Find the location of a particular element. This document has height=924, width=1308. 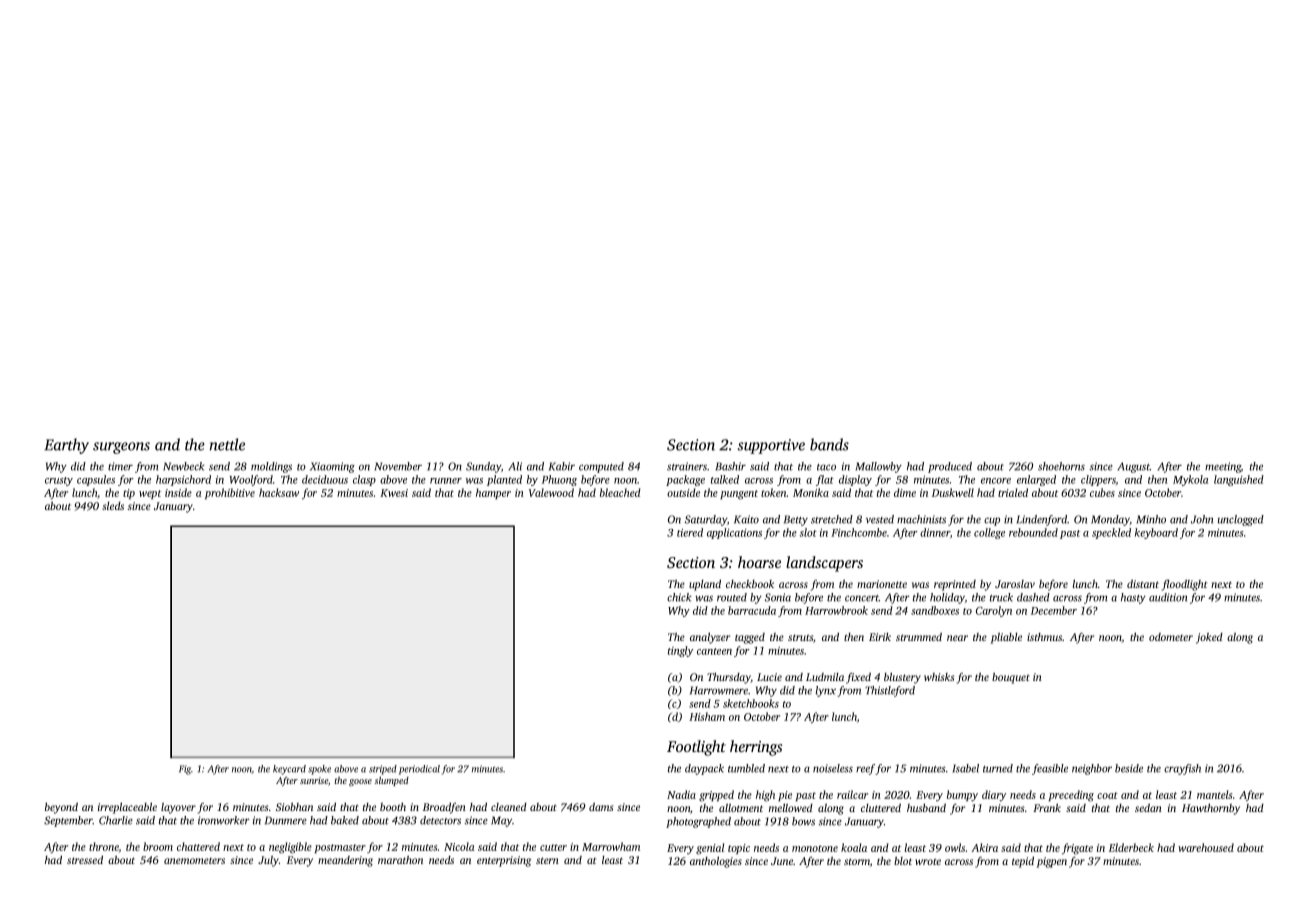

meeting is located at coordinates (1223, 467).
